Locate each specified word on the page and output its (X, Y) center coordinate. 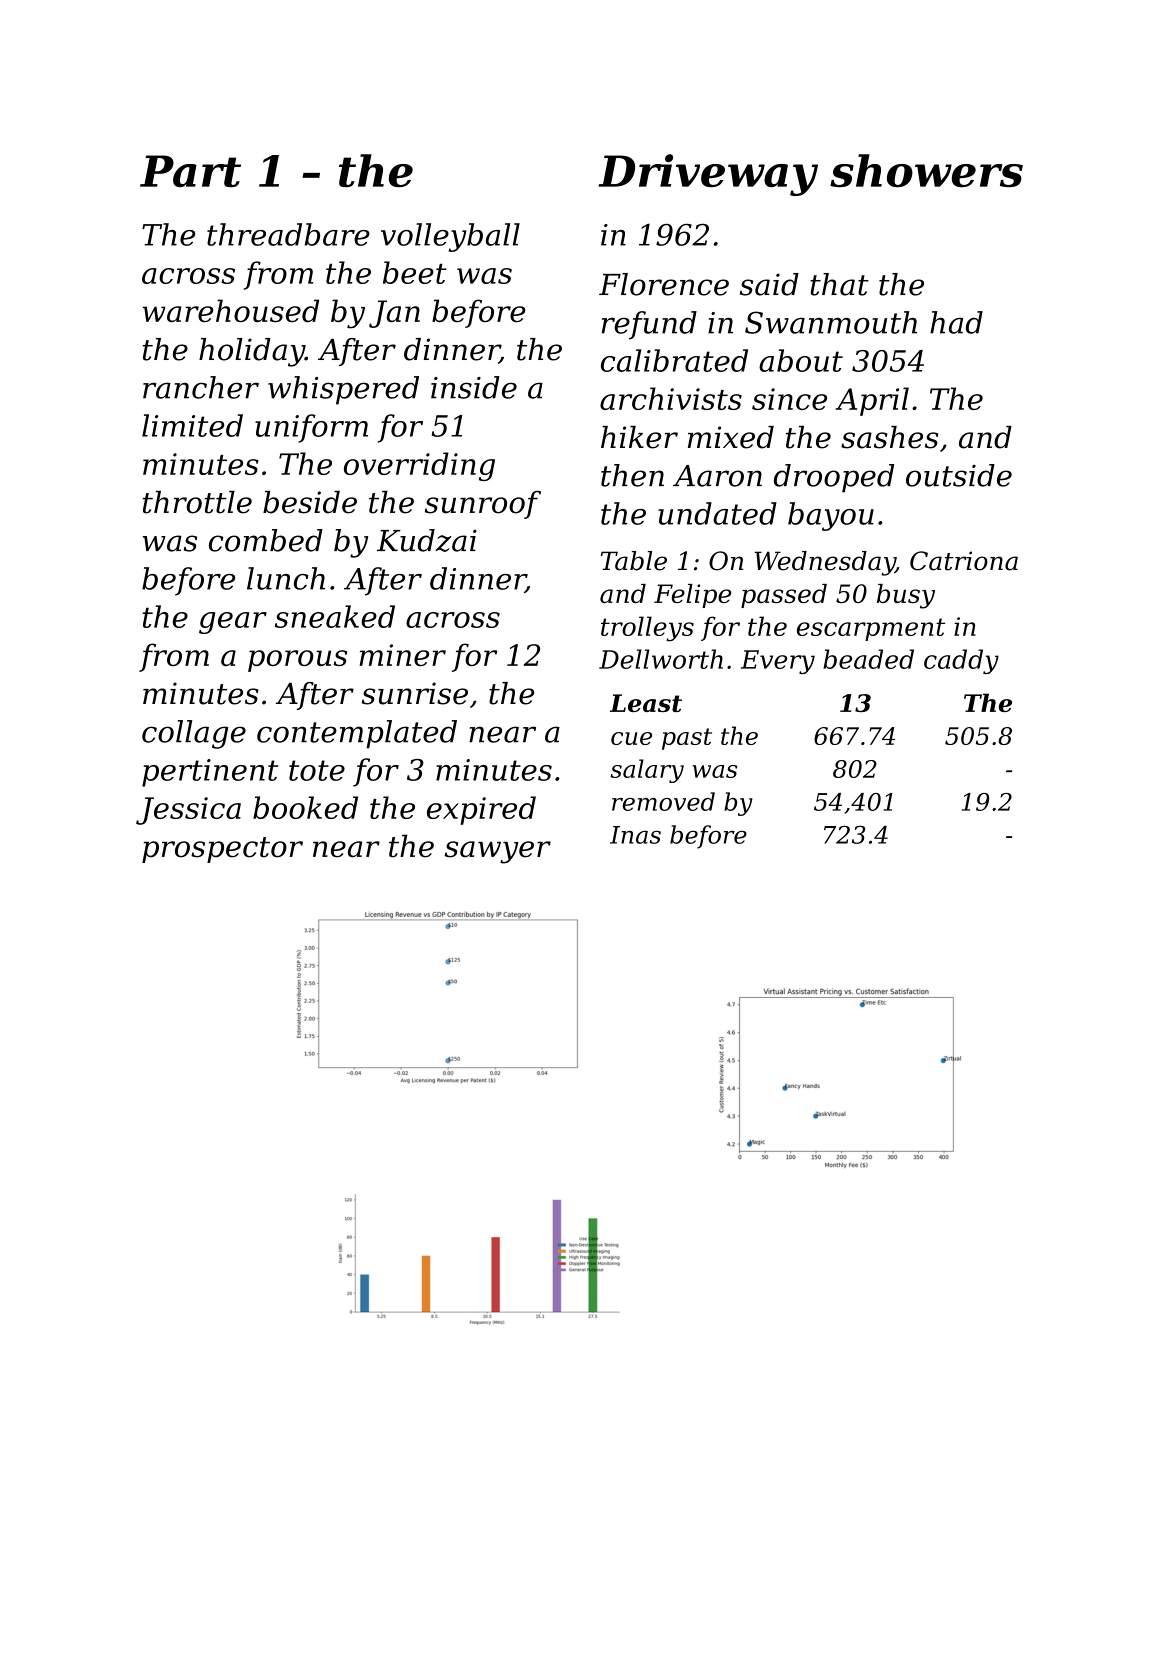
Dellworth (661, 659)
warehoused (231, 310)
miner (402, 655)
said (769, 284)
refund (649, 325)
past (687, 739)
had (956, 322)
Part (190, 171)
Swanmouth (831, 322)
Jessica (188, 811)
